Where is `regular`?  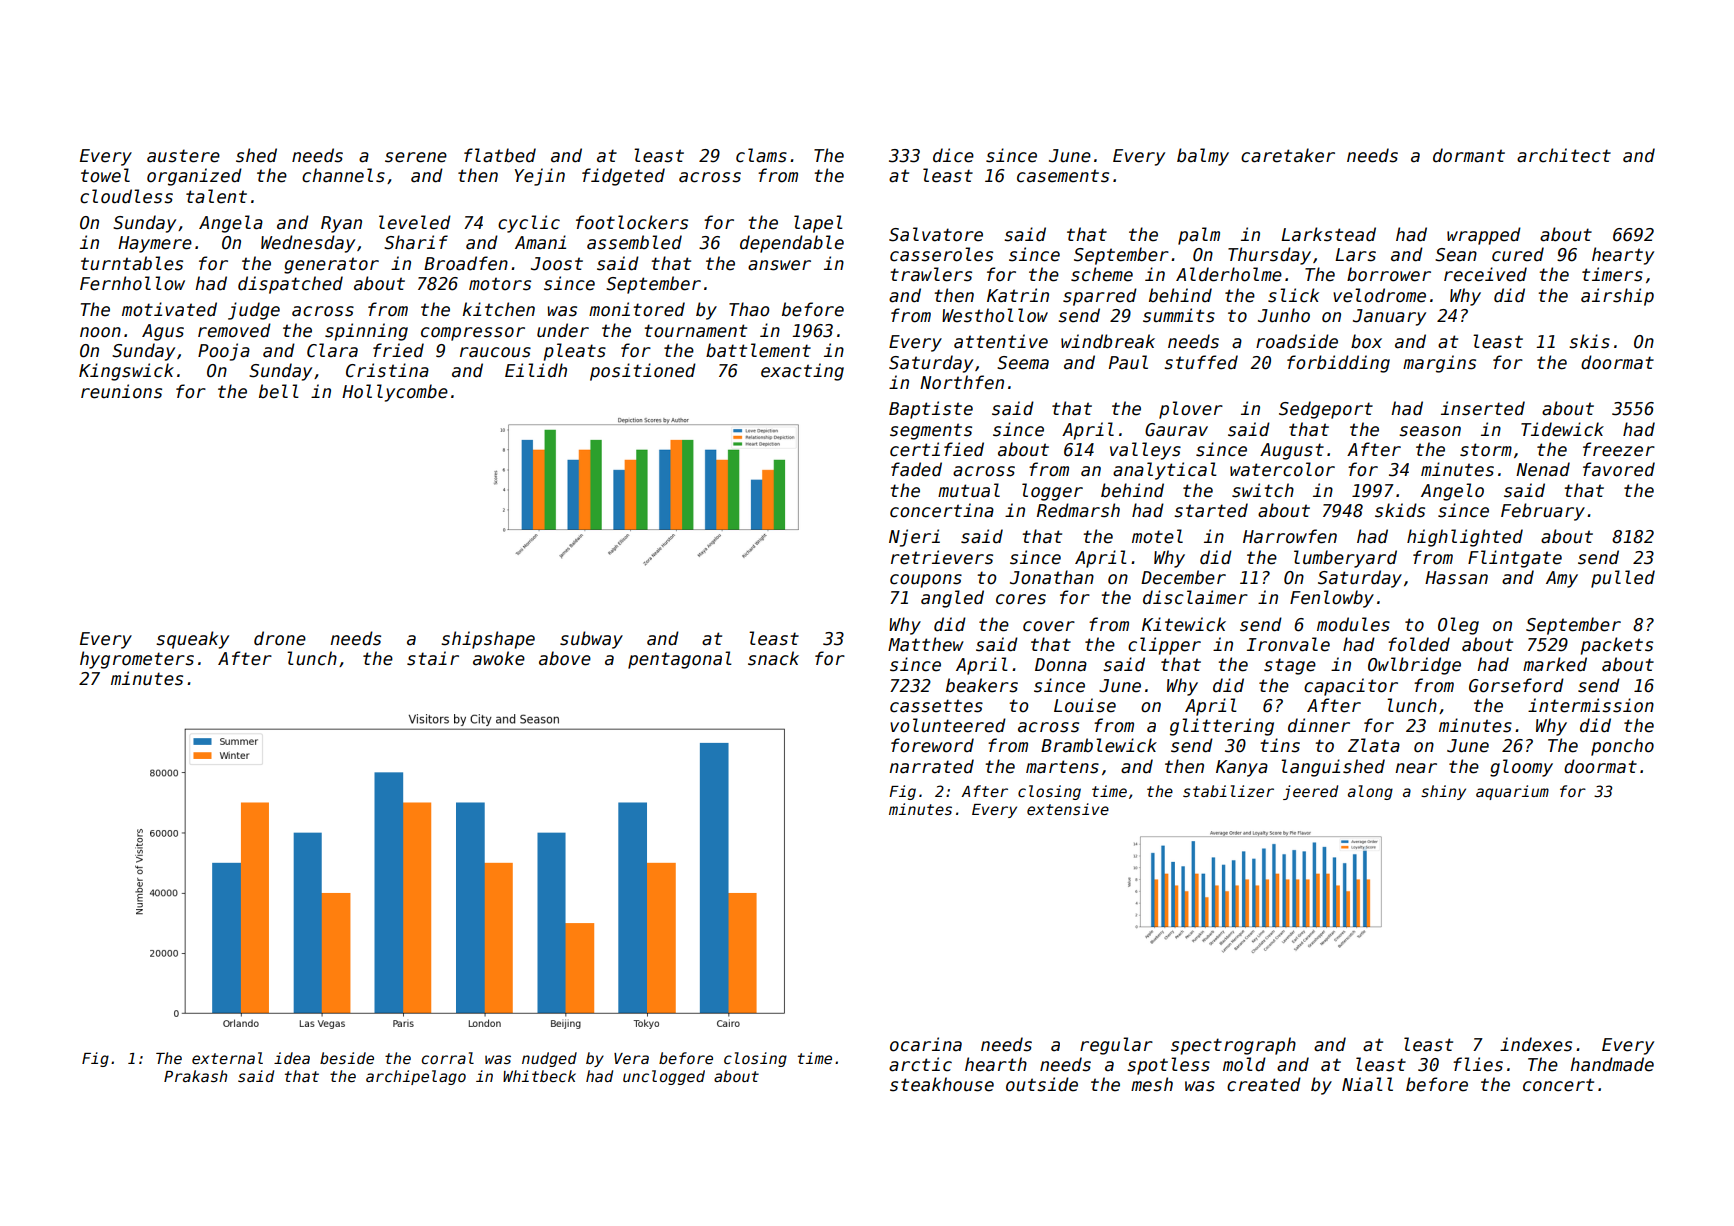 regular is located at coordinates (1116, 1046).
